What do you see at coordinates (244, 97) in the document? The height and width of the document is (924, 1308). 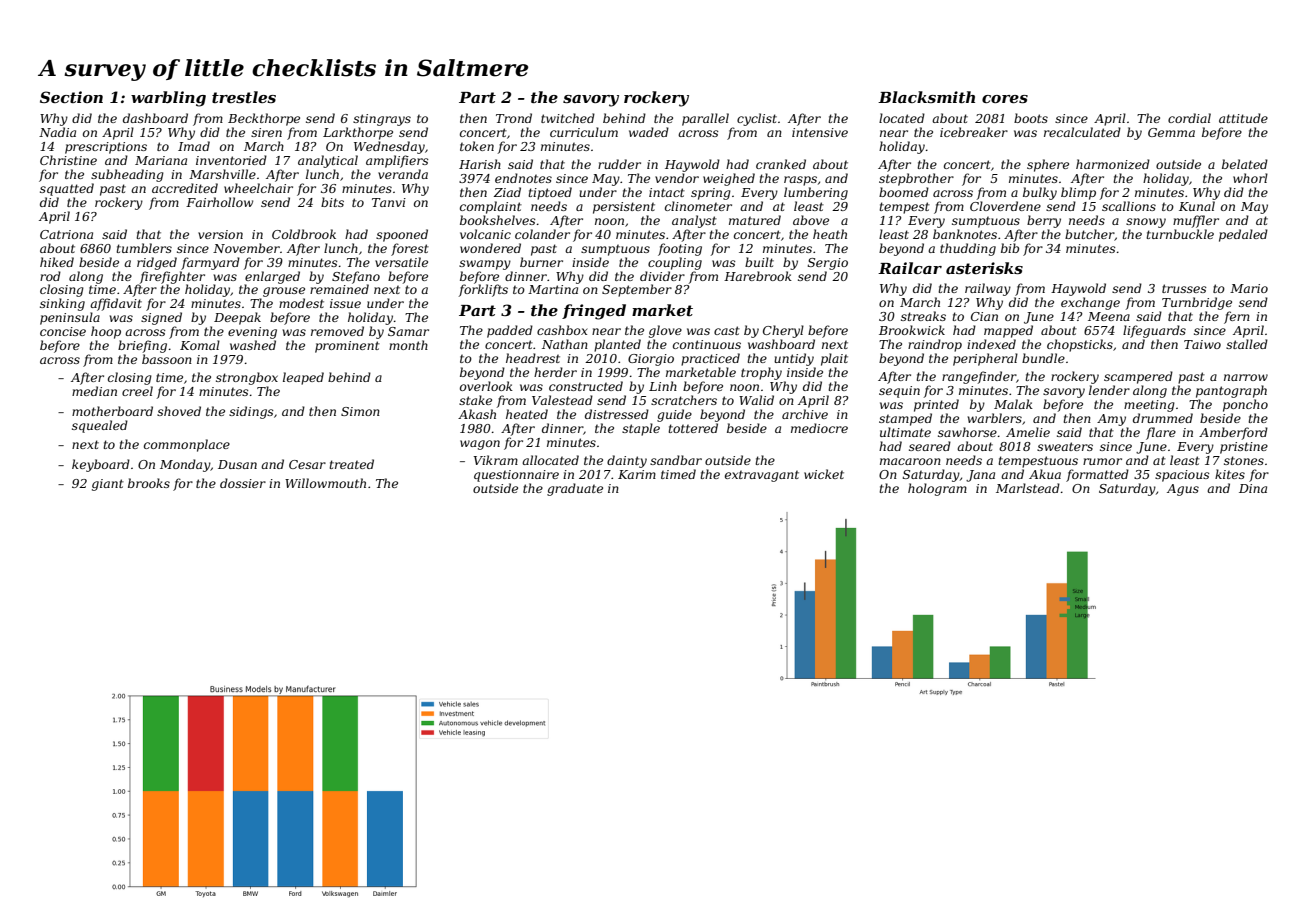 I see `trestles` at bounding box center [244, 97].
